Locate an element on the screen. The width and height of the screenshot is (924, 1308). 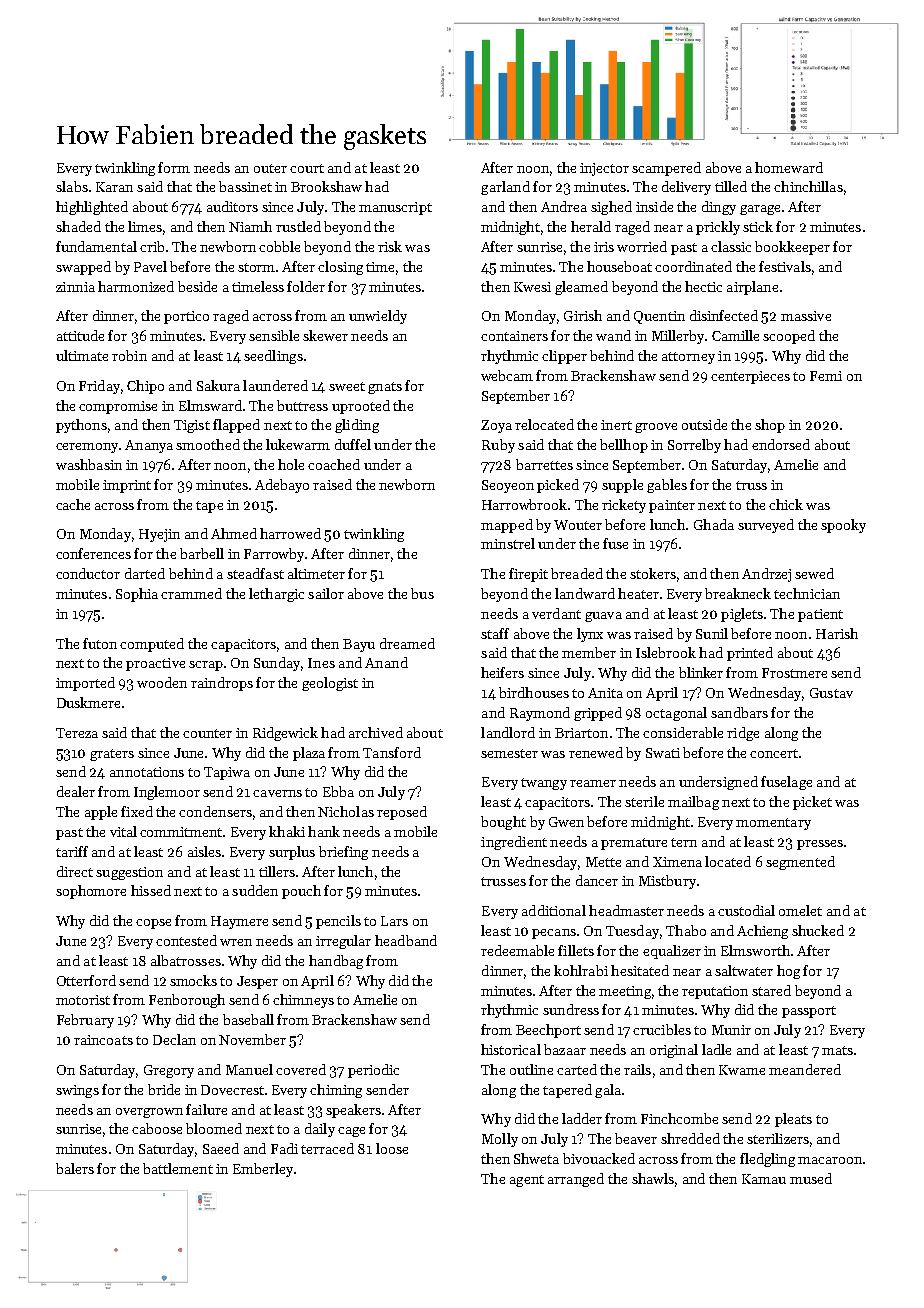
gnats is located at coordinates (385, 388).
